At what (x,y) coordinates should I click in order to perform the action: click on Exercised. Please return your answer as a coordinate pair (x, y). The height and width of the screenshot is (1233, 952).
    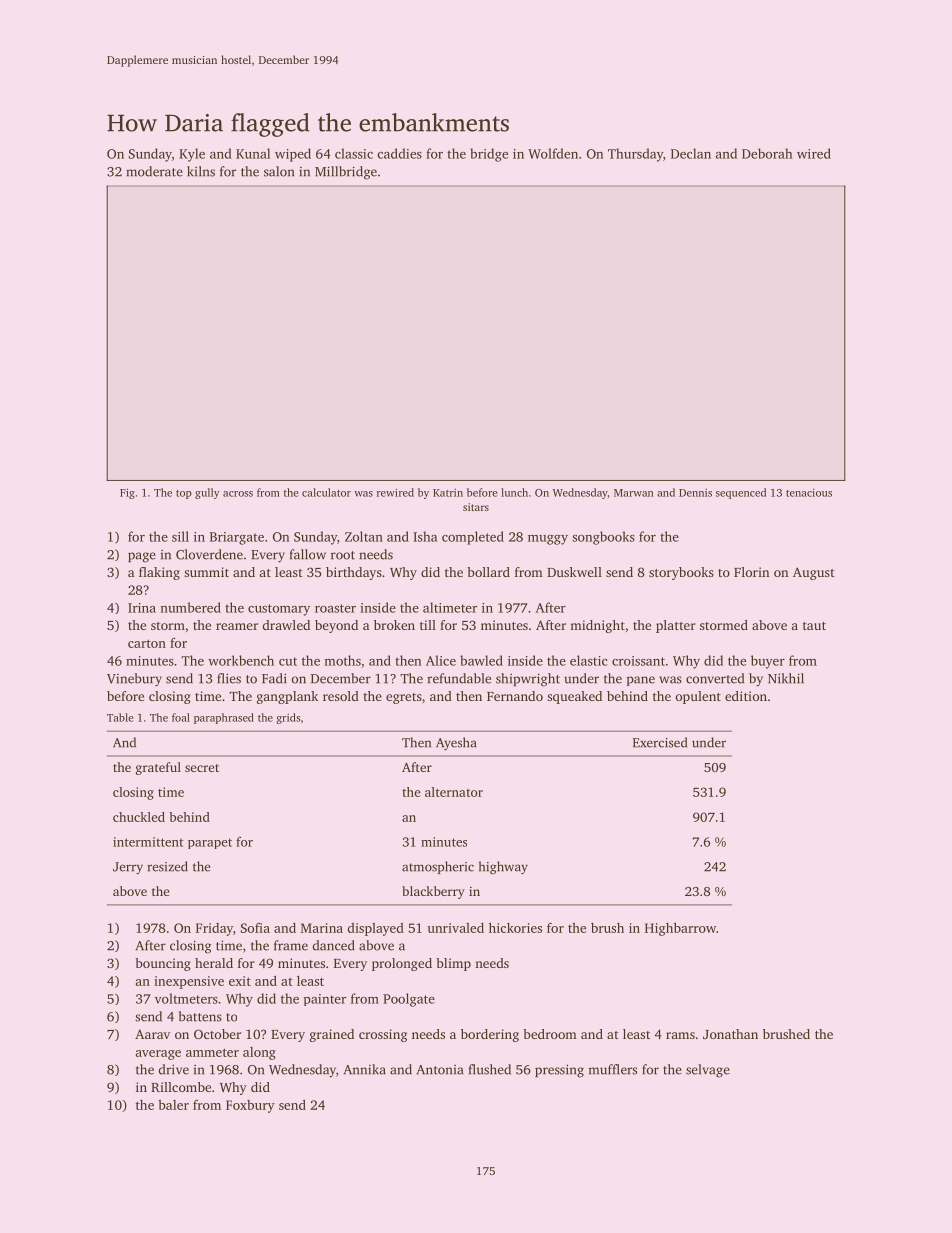
    Looking at the image, I should click on (660, 742).
